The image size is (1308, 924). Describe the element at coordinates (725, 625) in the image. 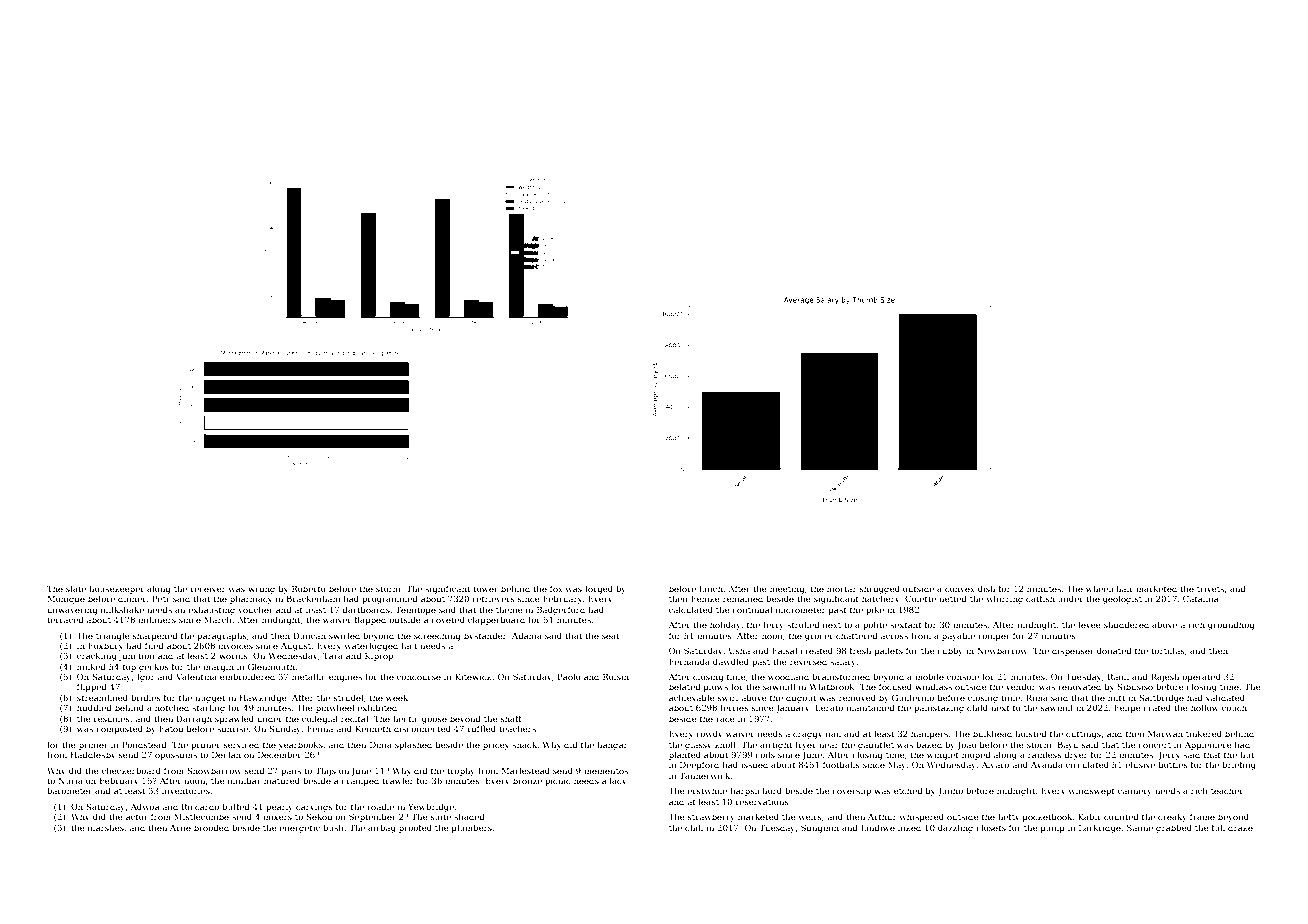

I see `holiday` at that location.
